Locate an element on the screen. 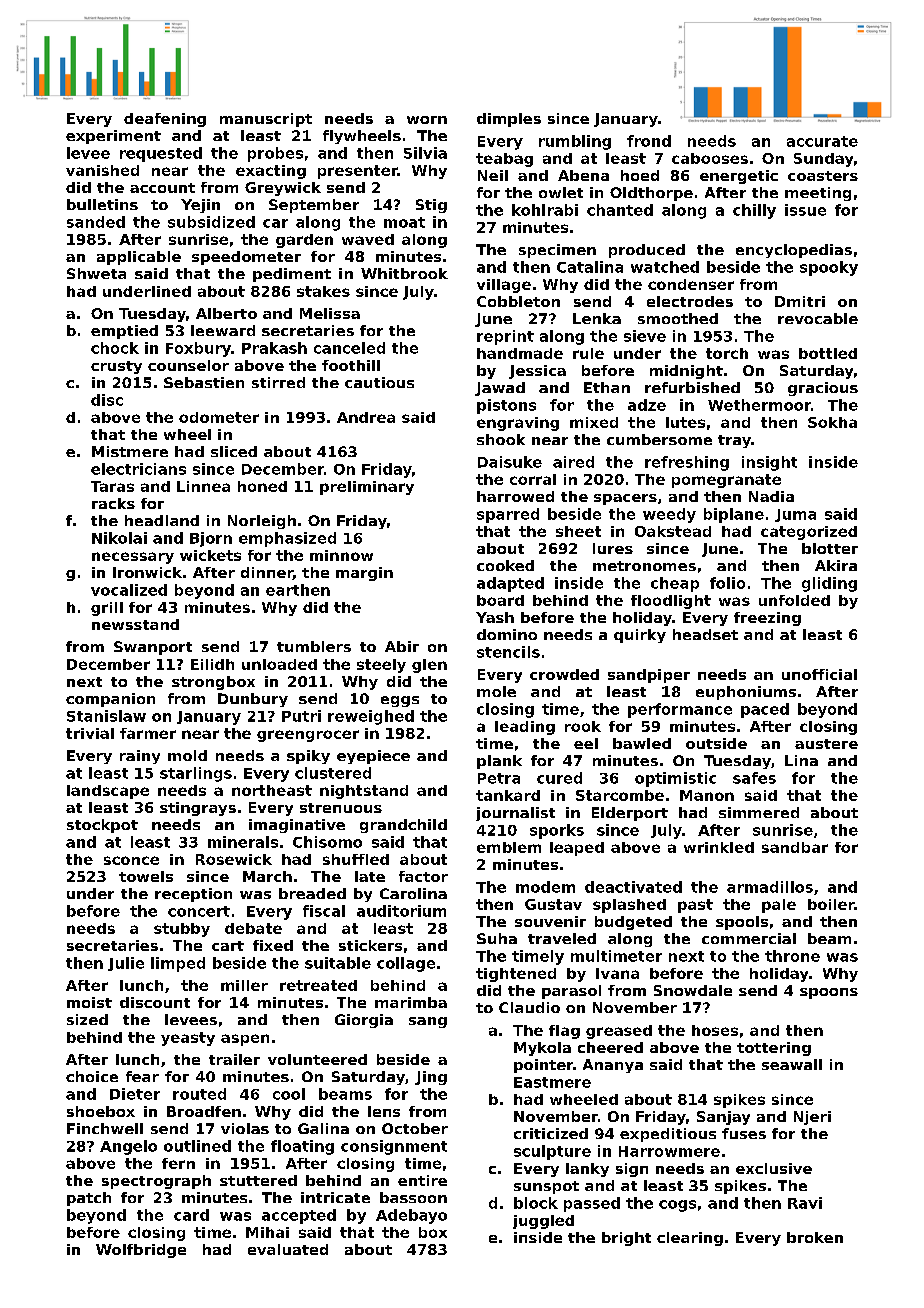 This screenshot has height=1308, width=924. sparred is located at coordinates (508, 515).
